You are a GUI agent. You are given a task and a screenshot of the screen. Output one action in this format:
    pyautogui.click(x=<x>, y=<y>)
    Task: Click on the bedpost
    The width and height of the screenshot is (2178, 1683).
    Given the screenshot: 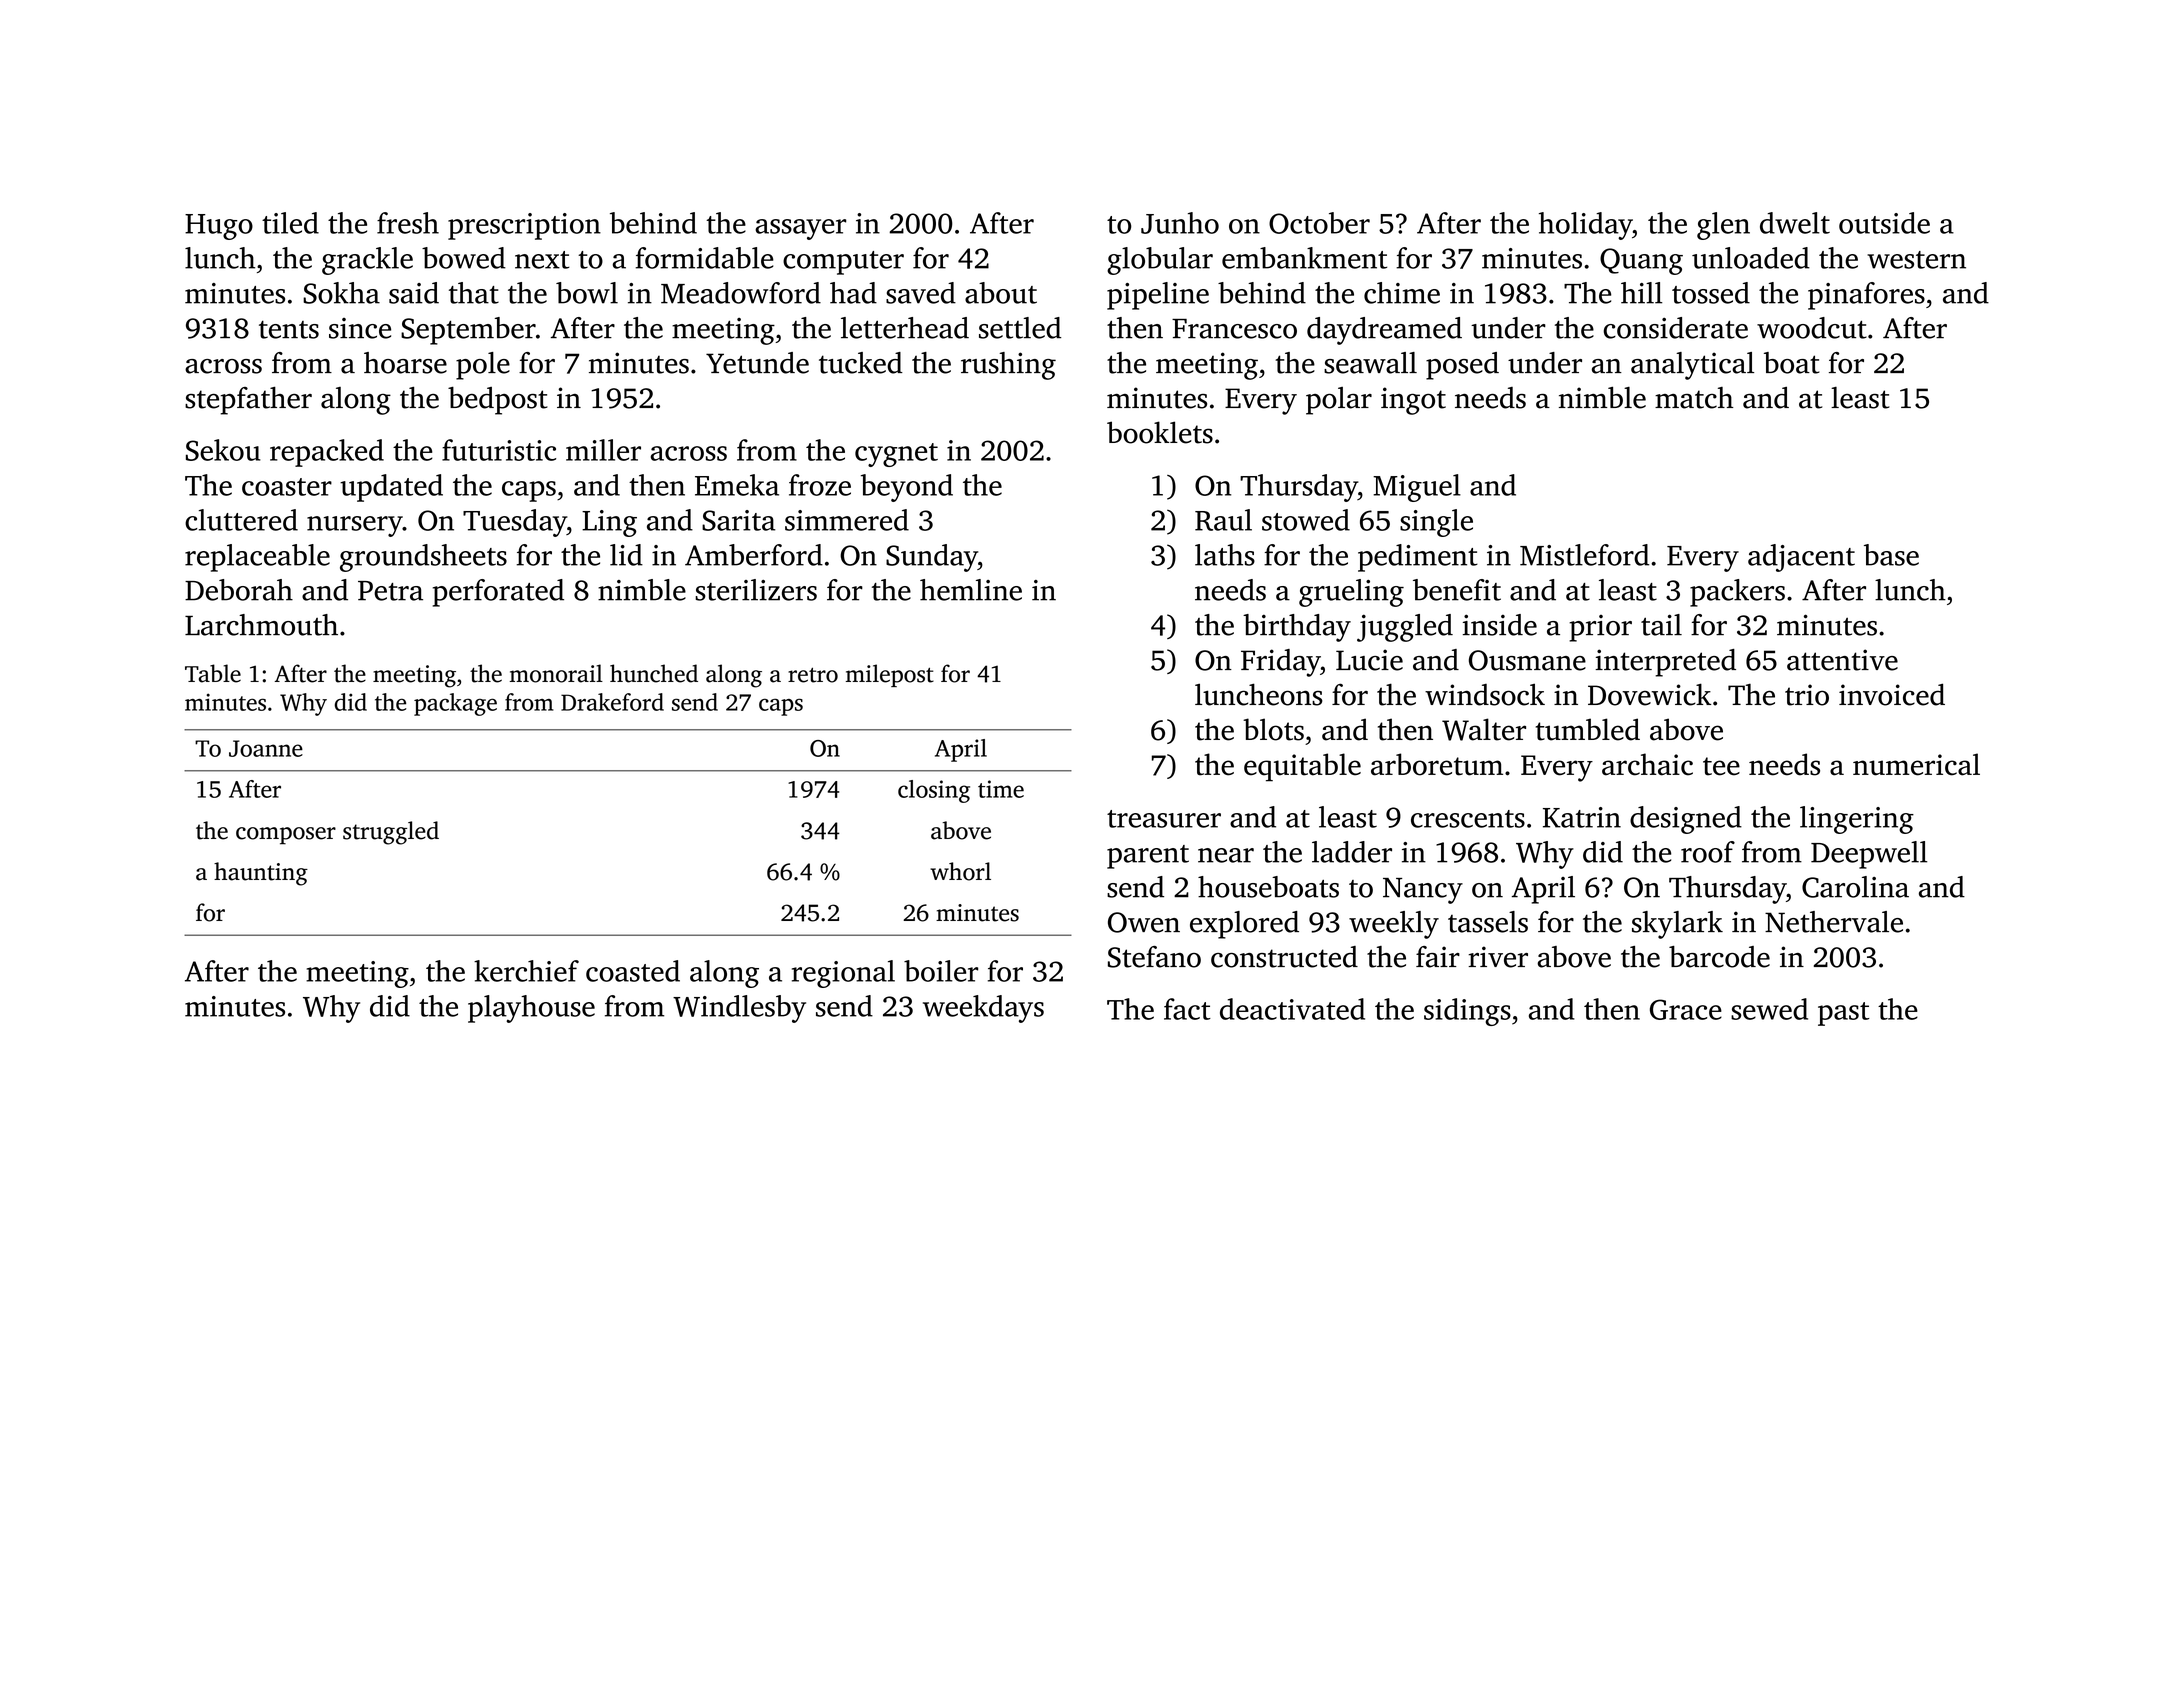 What is the action you would take?
    pyautogui.click(x=498, y=401)
